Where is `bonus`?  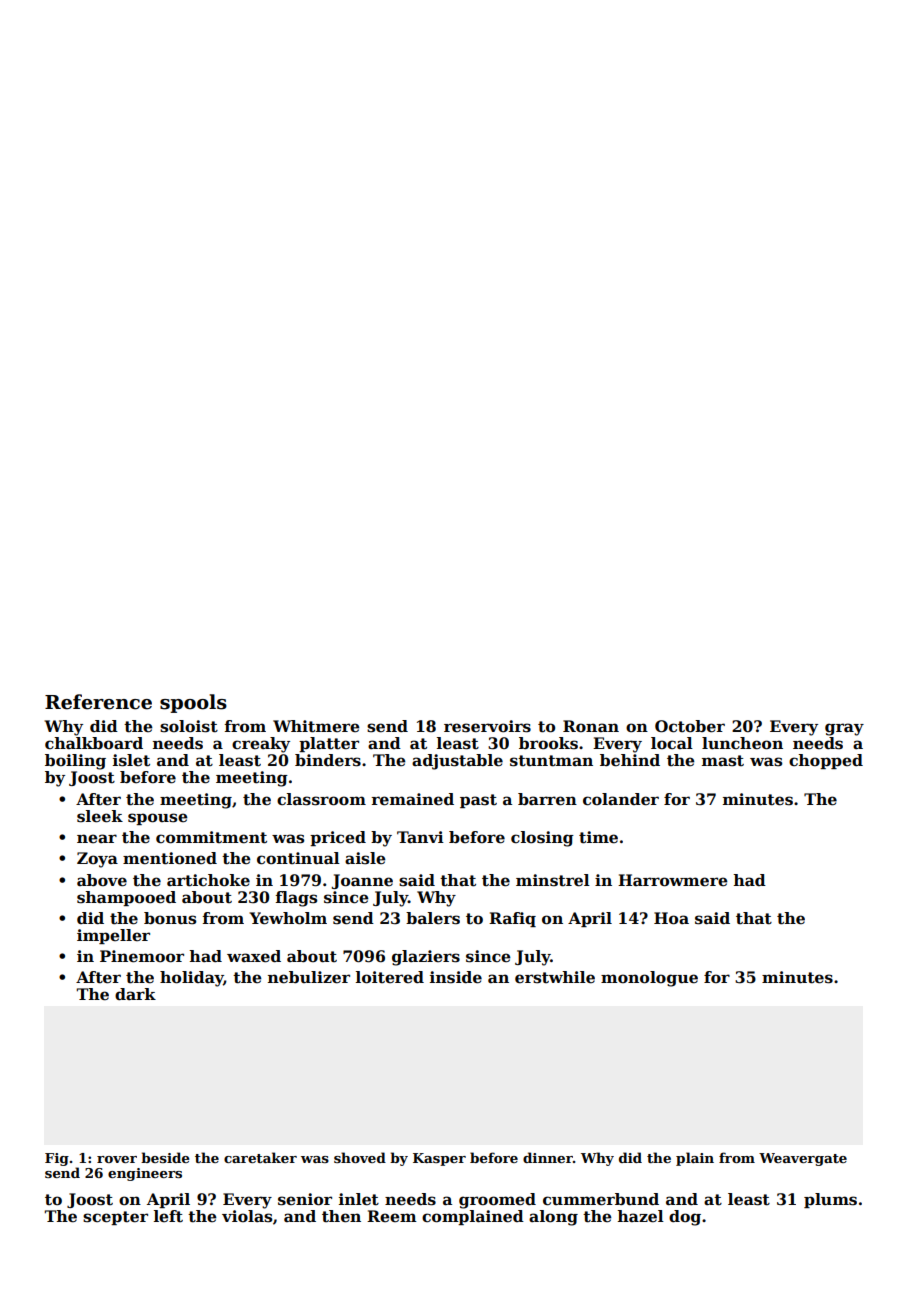 bonus is located at coordinates (170, 918).
